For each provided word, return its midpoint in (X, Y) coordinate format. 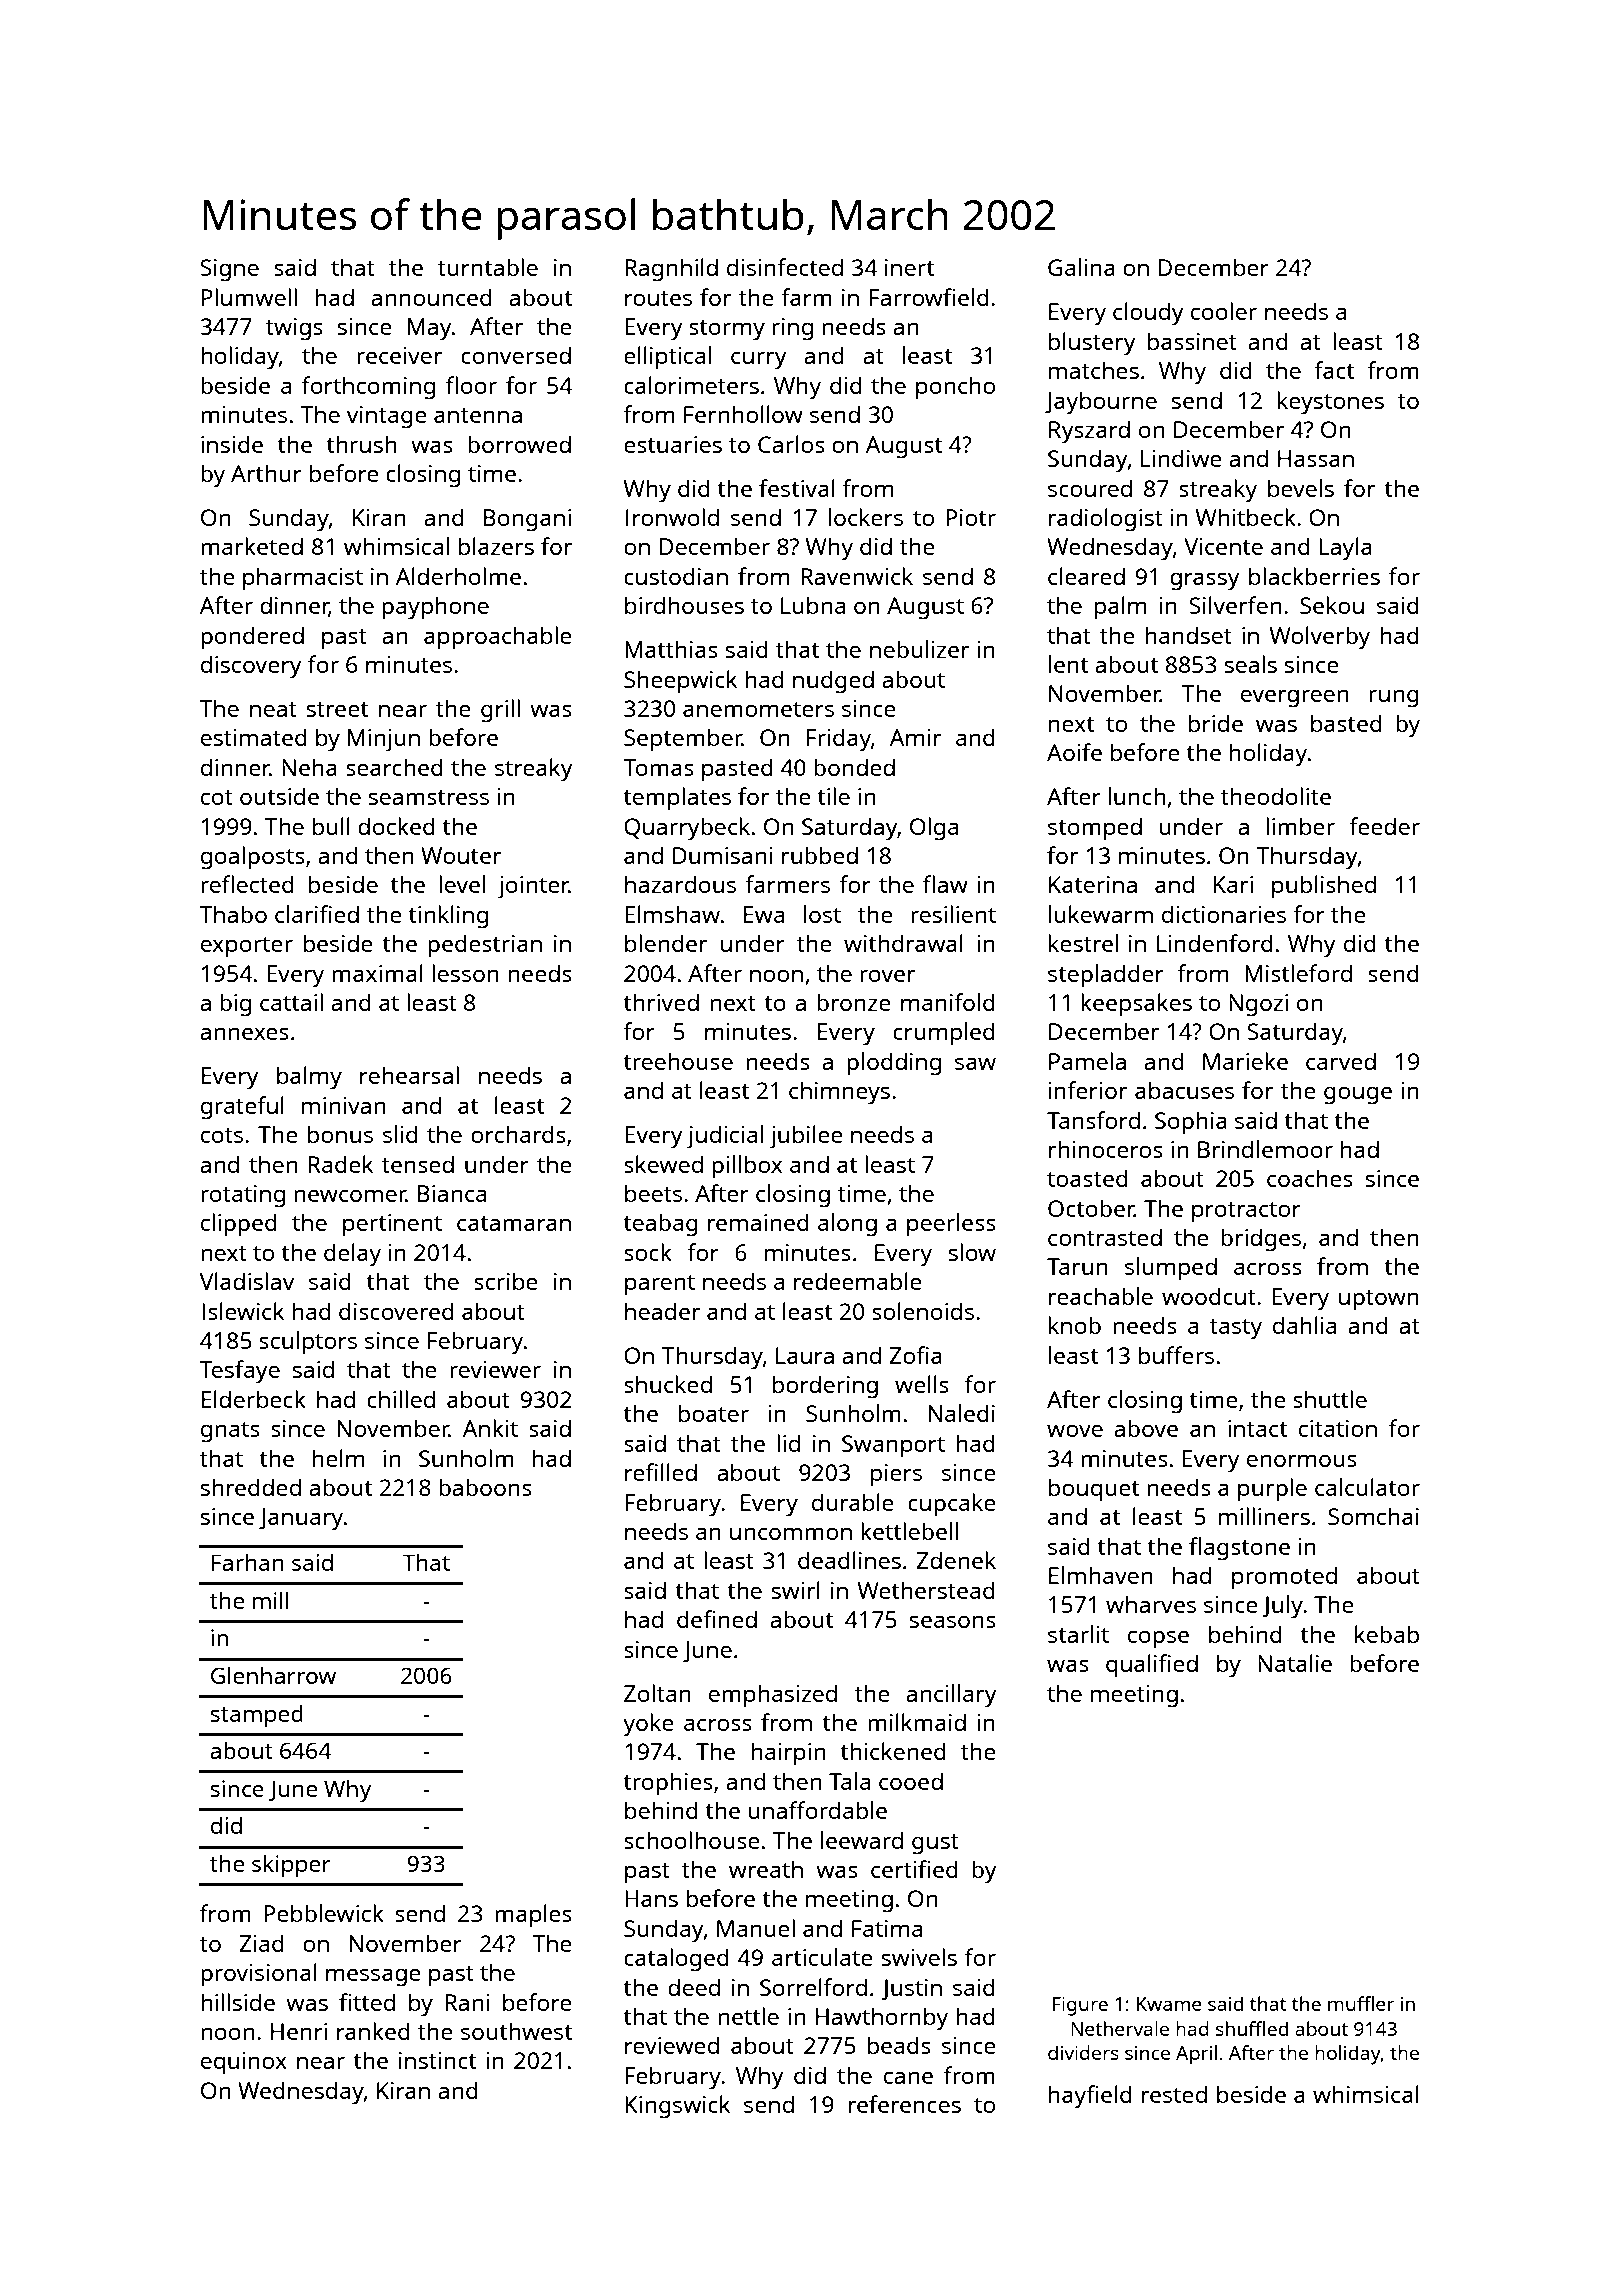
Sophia (1191, 1123)
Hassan (1316, 458)
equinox (244, 2063)
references (905, 2104)
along (847, 1225)
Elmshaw (672, 914)
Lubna (813, 605)
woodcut (1209, 1296)
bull (331, 826)
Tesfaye (240, 1372)
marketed (252, 546)
